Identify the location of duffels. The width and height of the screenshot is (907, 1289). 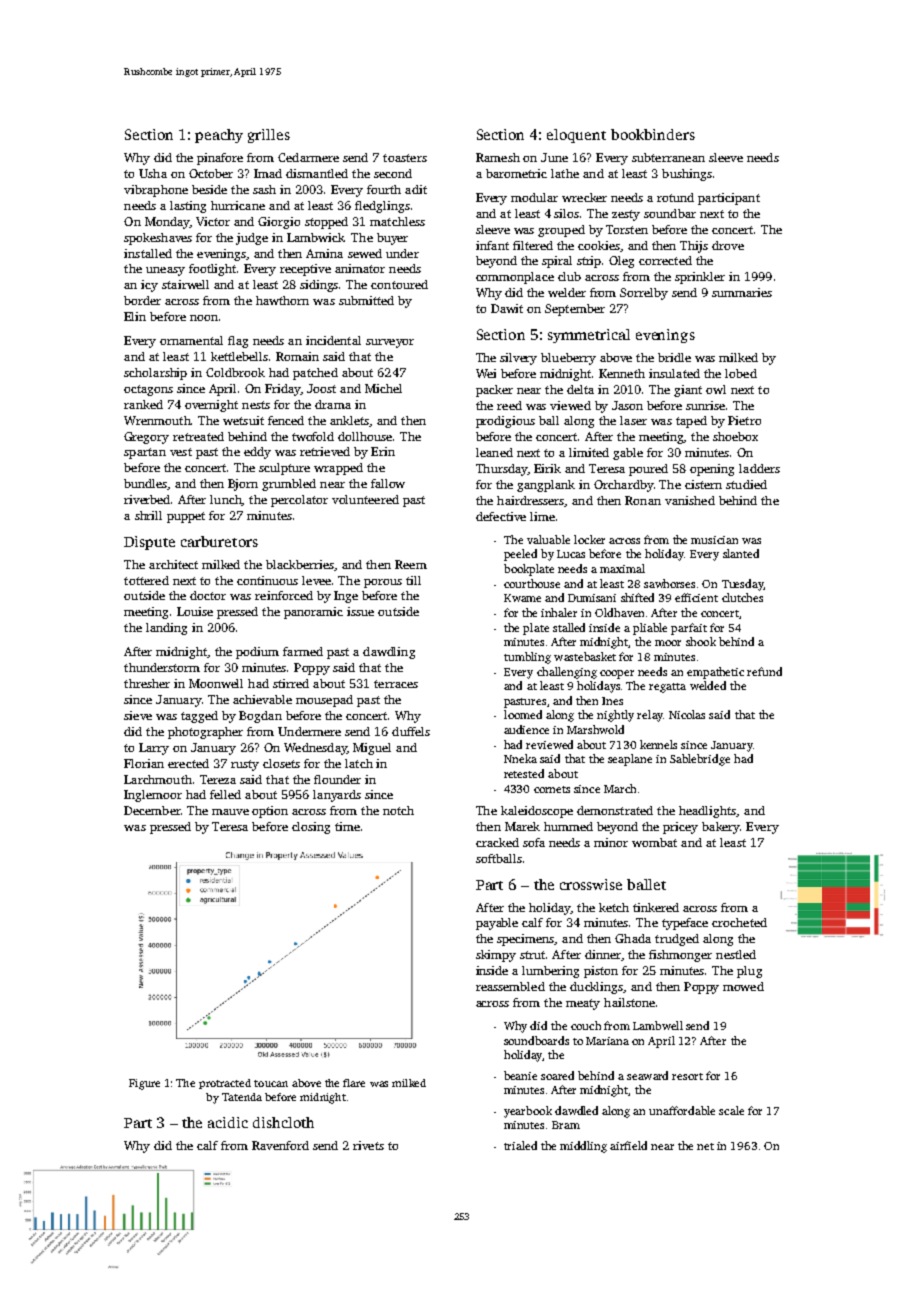
(411, 731).
